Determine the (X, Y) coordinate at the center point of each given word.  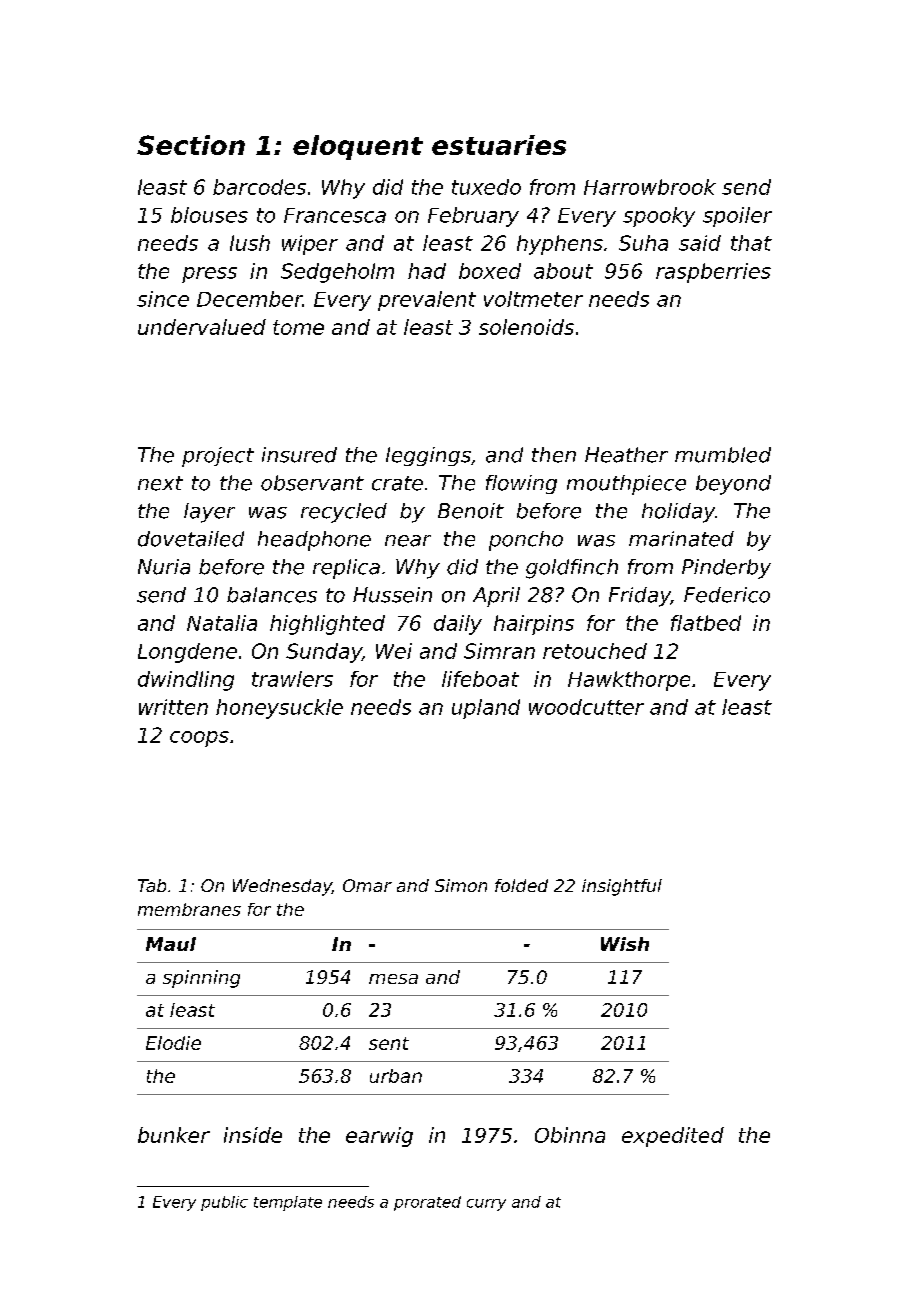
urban (396, 1076)
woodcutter (586, 707)
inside (253, 1135)
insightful (622, 887)
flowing (521, 484)
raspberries (713, 273)
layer (209, 513)
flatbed (706, 623)
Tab (152, 885)
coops (199, 739)
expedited (673, 1137)
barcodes (259, 187)
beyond (733, 485)
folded (521, 885)
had (427, 271)
